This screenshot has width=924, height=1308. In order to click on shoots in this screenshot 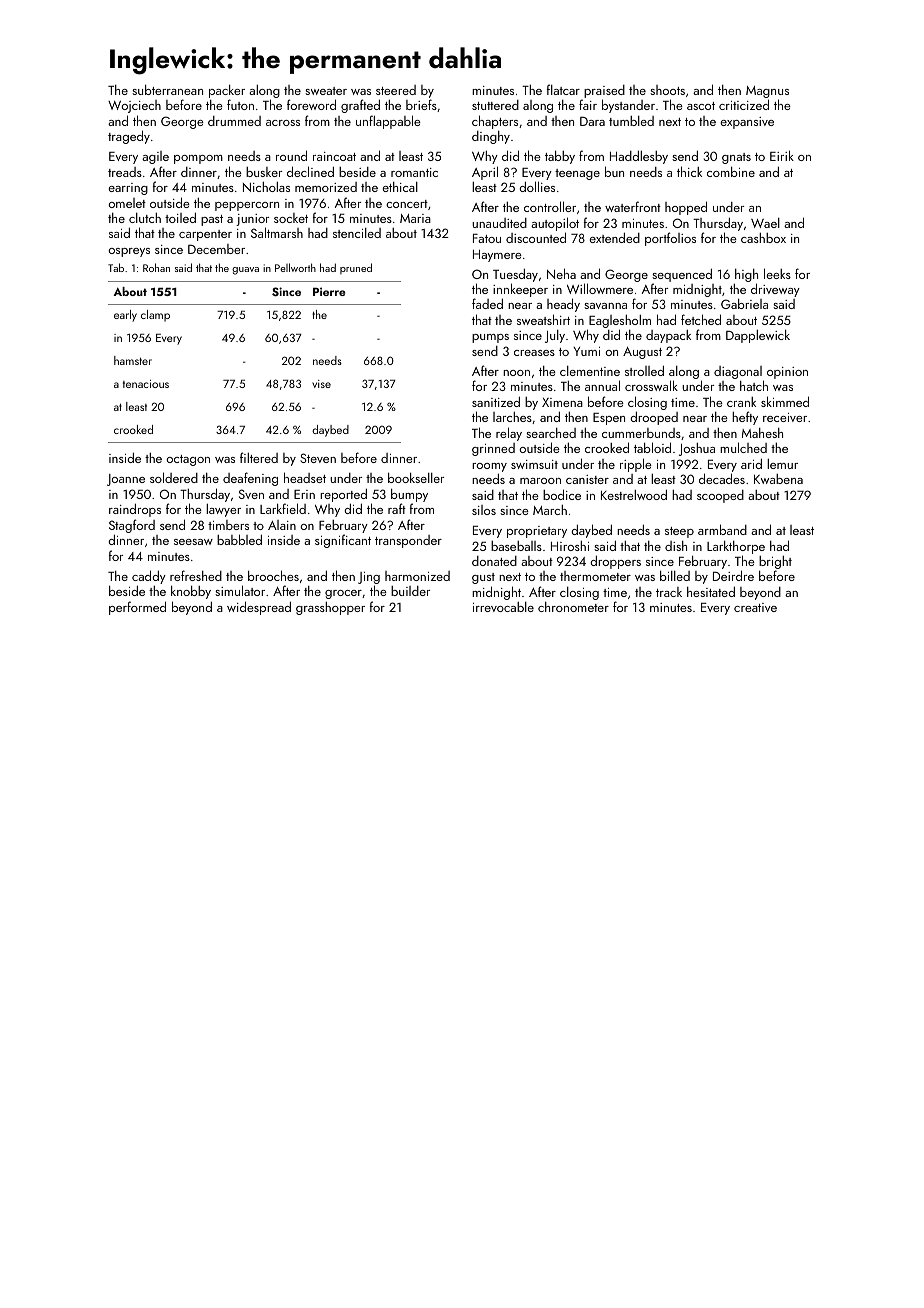, I will do `click(667, 90)`.
